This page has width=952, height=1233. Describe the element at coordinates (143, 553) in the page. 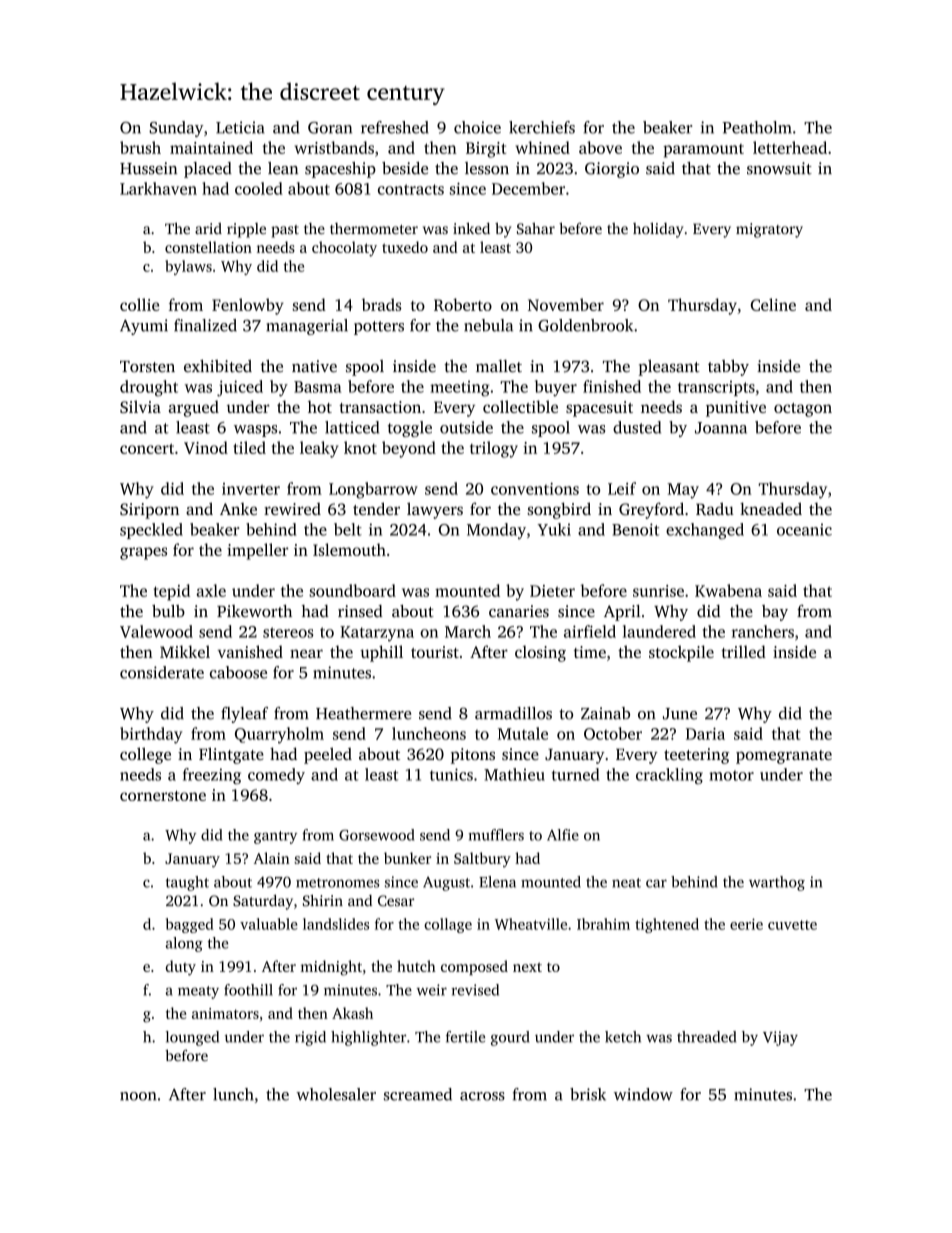

I see `grapes` at that location.
